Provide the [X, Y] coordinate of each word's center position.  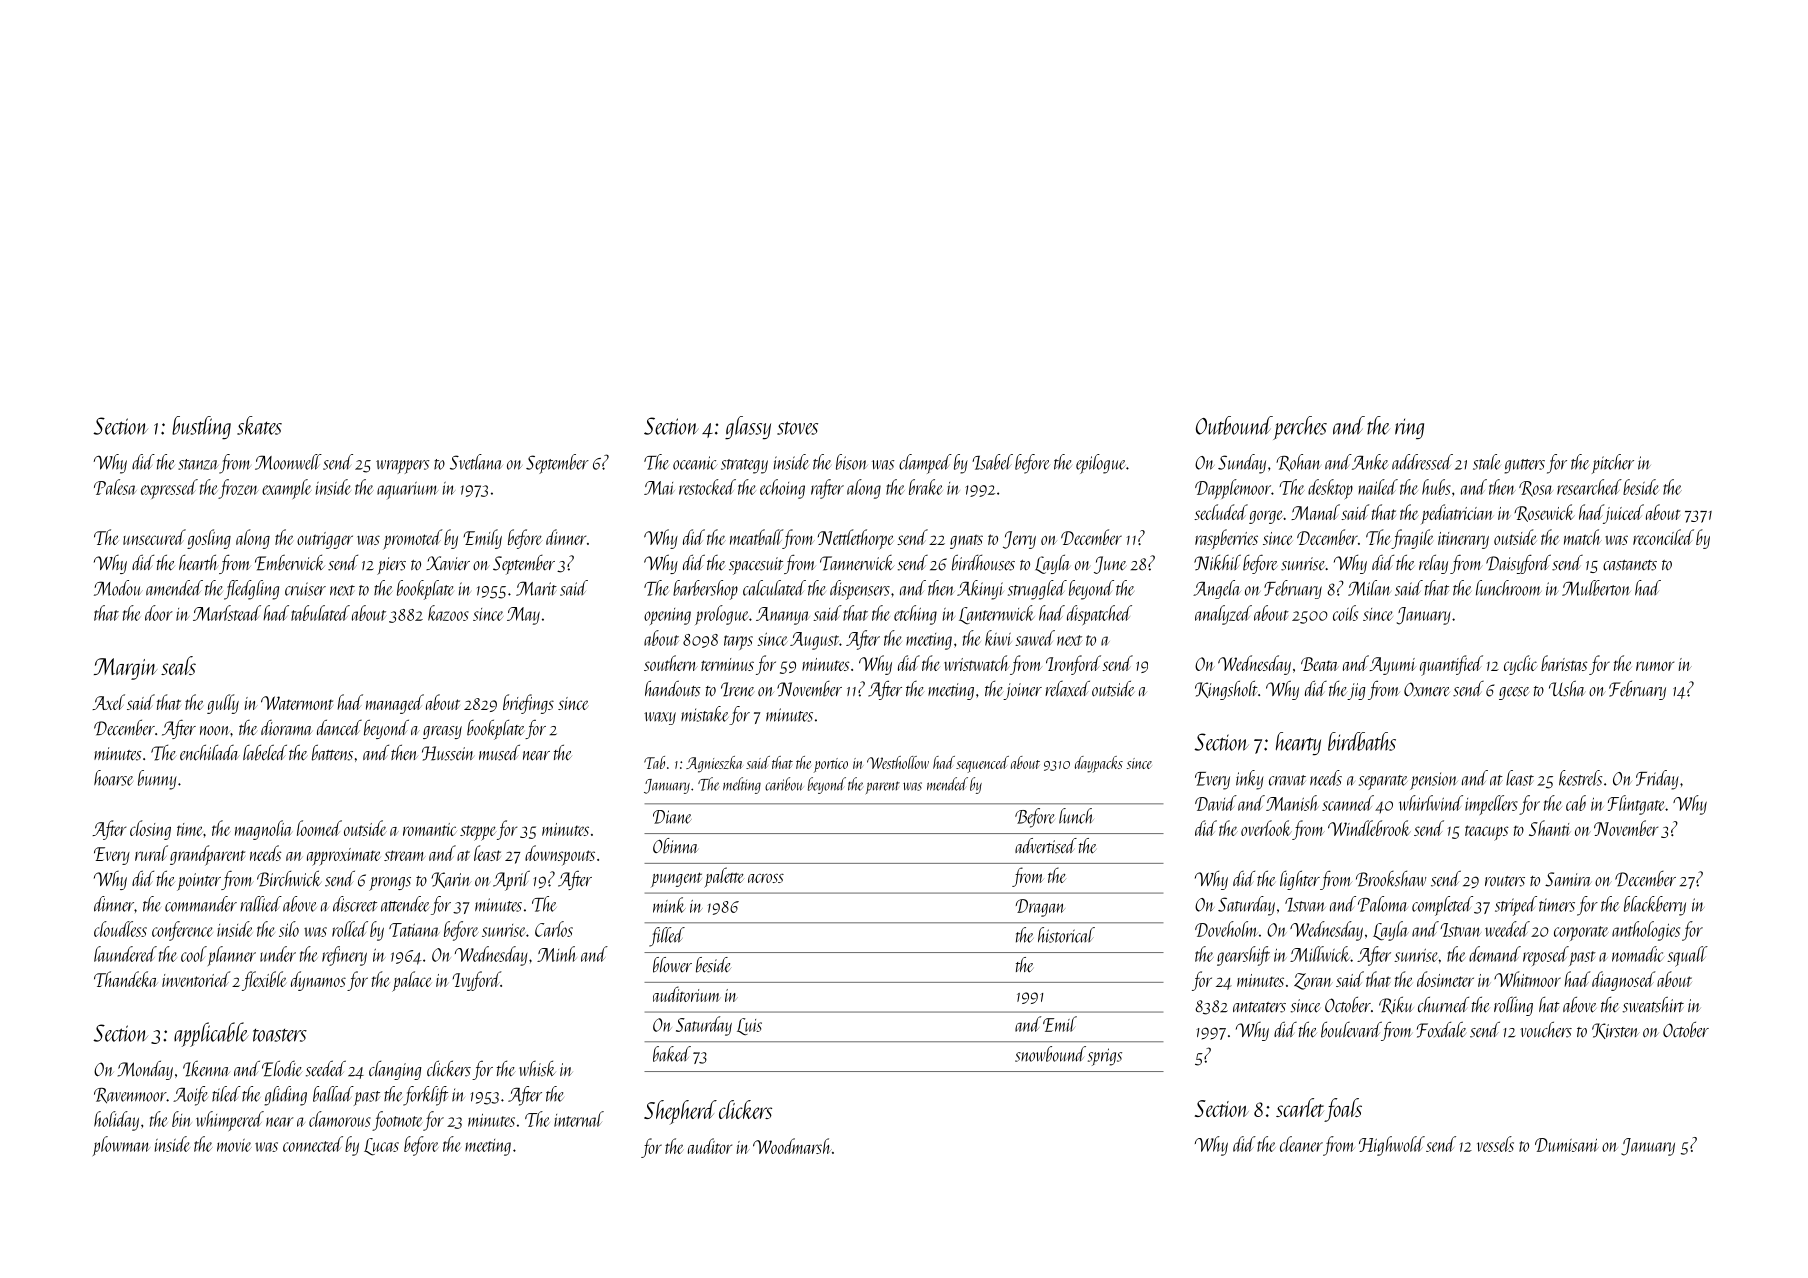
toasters [280, 1035]
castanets [1630, 565]
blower [672, 965]
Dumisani [1567, 1145]
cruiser [305, 589]
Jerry [1019, 540]
